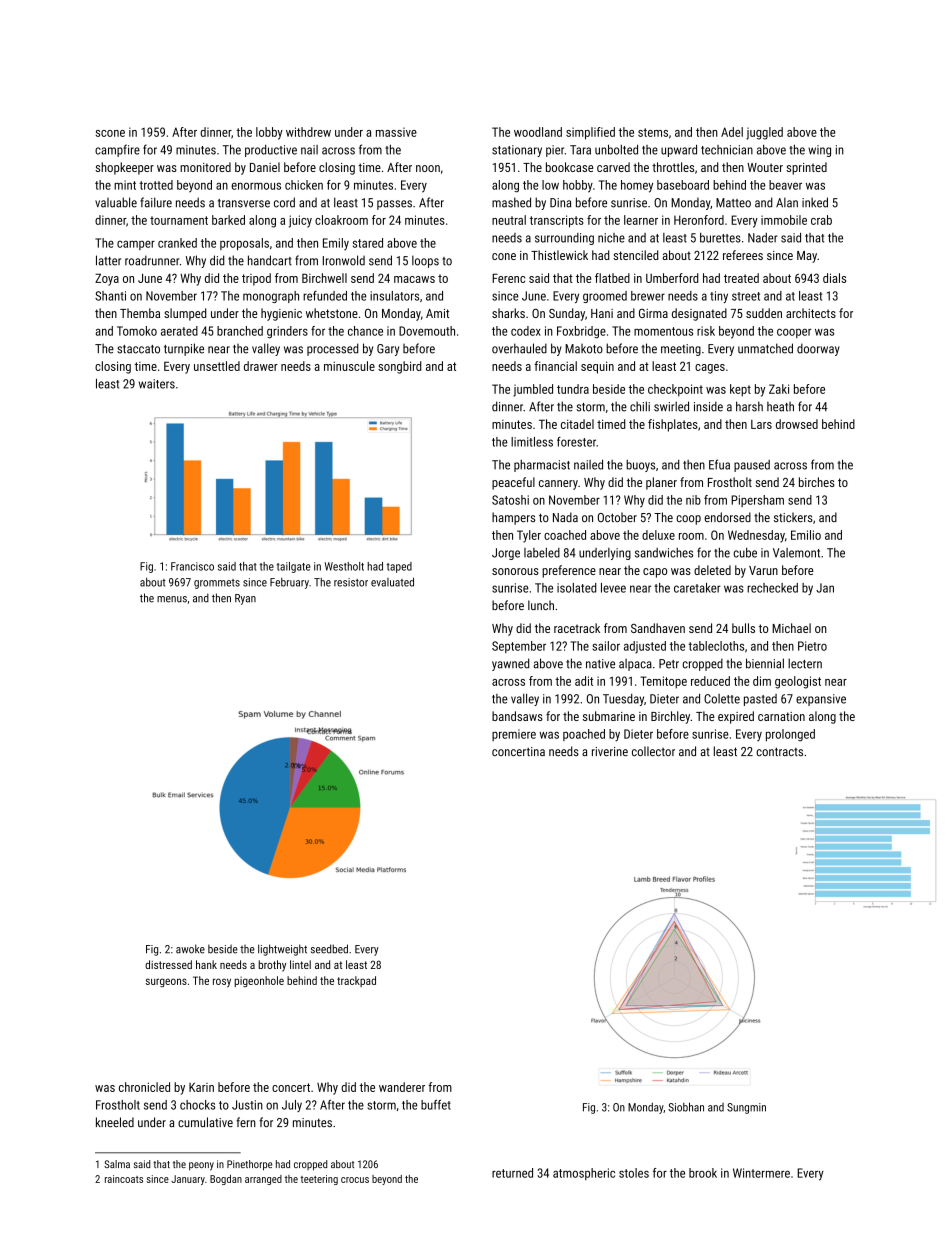 This screenshot has width=952, height=1233. What do you see at coordinates (590, 133) in the screenshot?
I see `simplified` at bounding box center [590, 133].
